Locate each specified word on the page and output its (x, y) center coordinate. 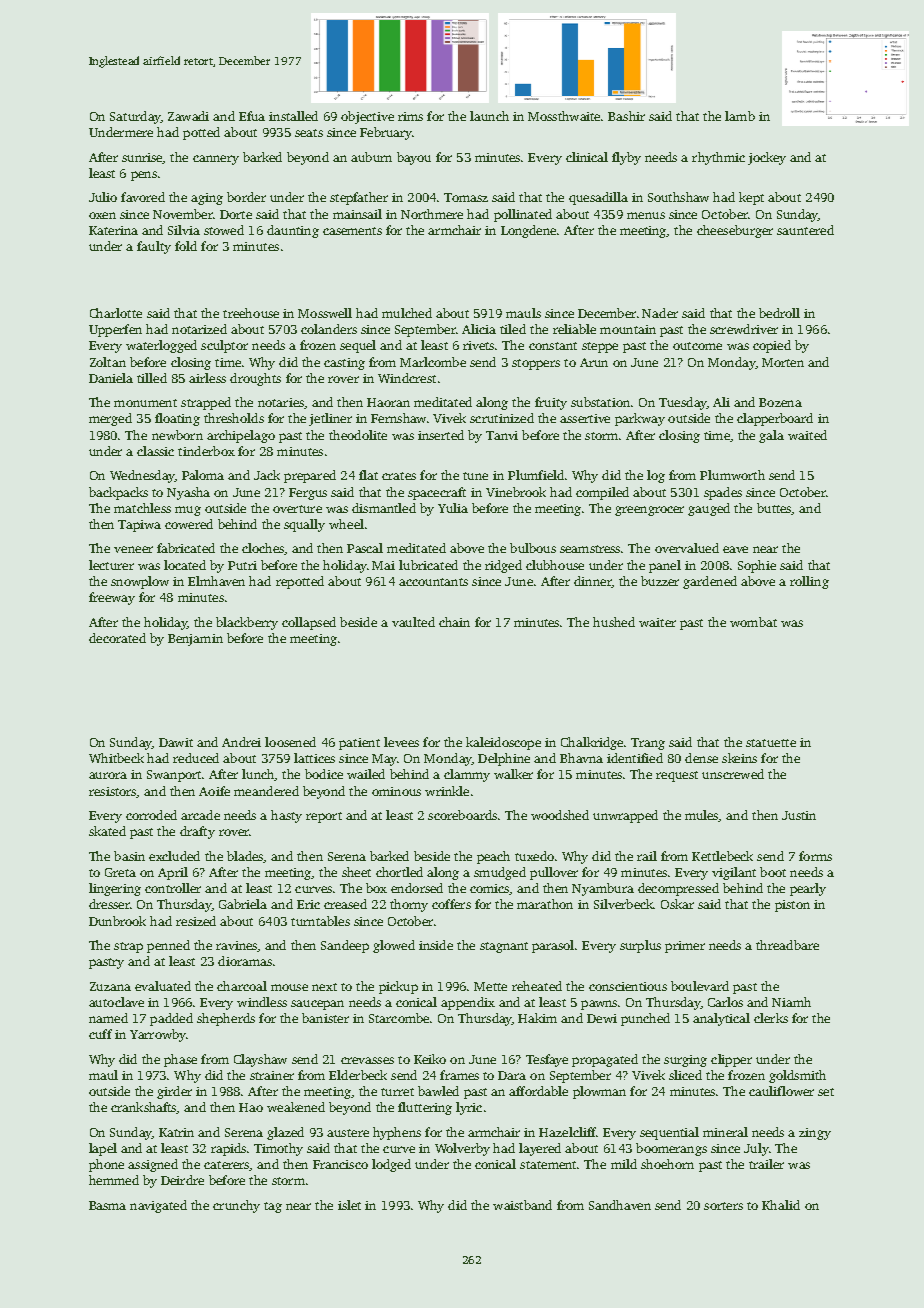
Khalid (781, 1205)
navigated (158, 1206)
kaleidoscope (503, 743)
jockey (767, 158)
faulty (154, 247)
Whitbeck (116, 758)
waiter (657, 622)
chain (454, 622)
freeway (112, 598)
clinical (587, 157)
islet (349, 1205)
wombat (753, 622)
